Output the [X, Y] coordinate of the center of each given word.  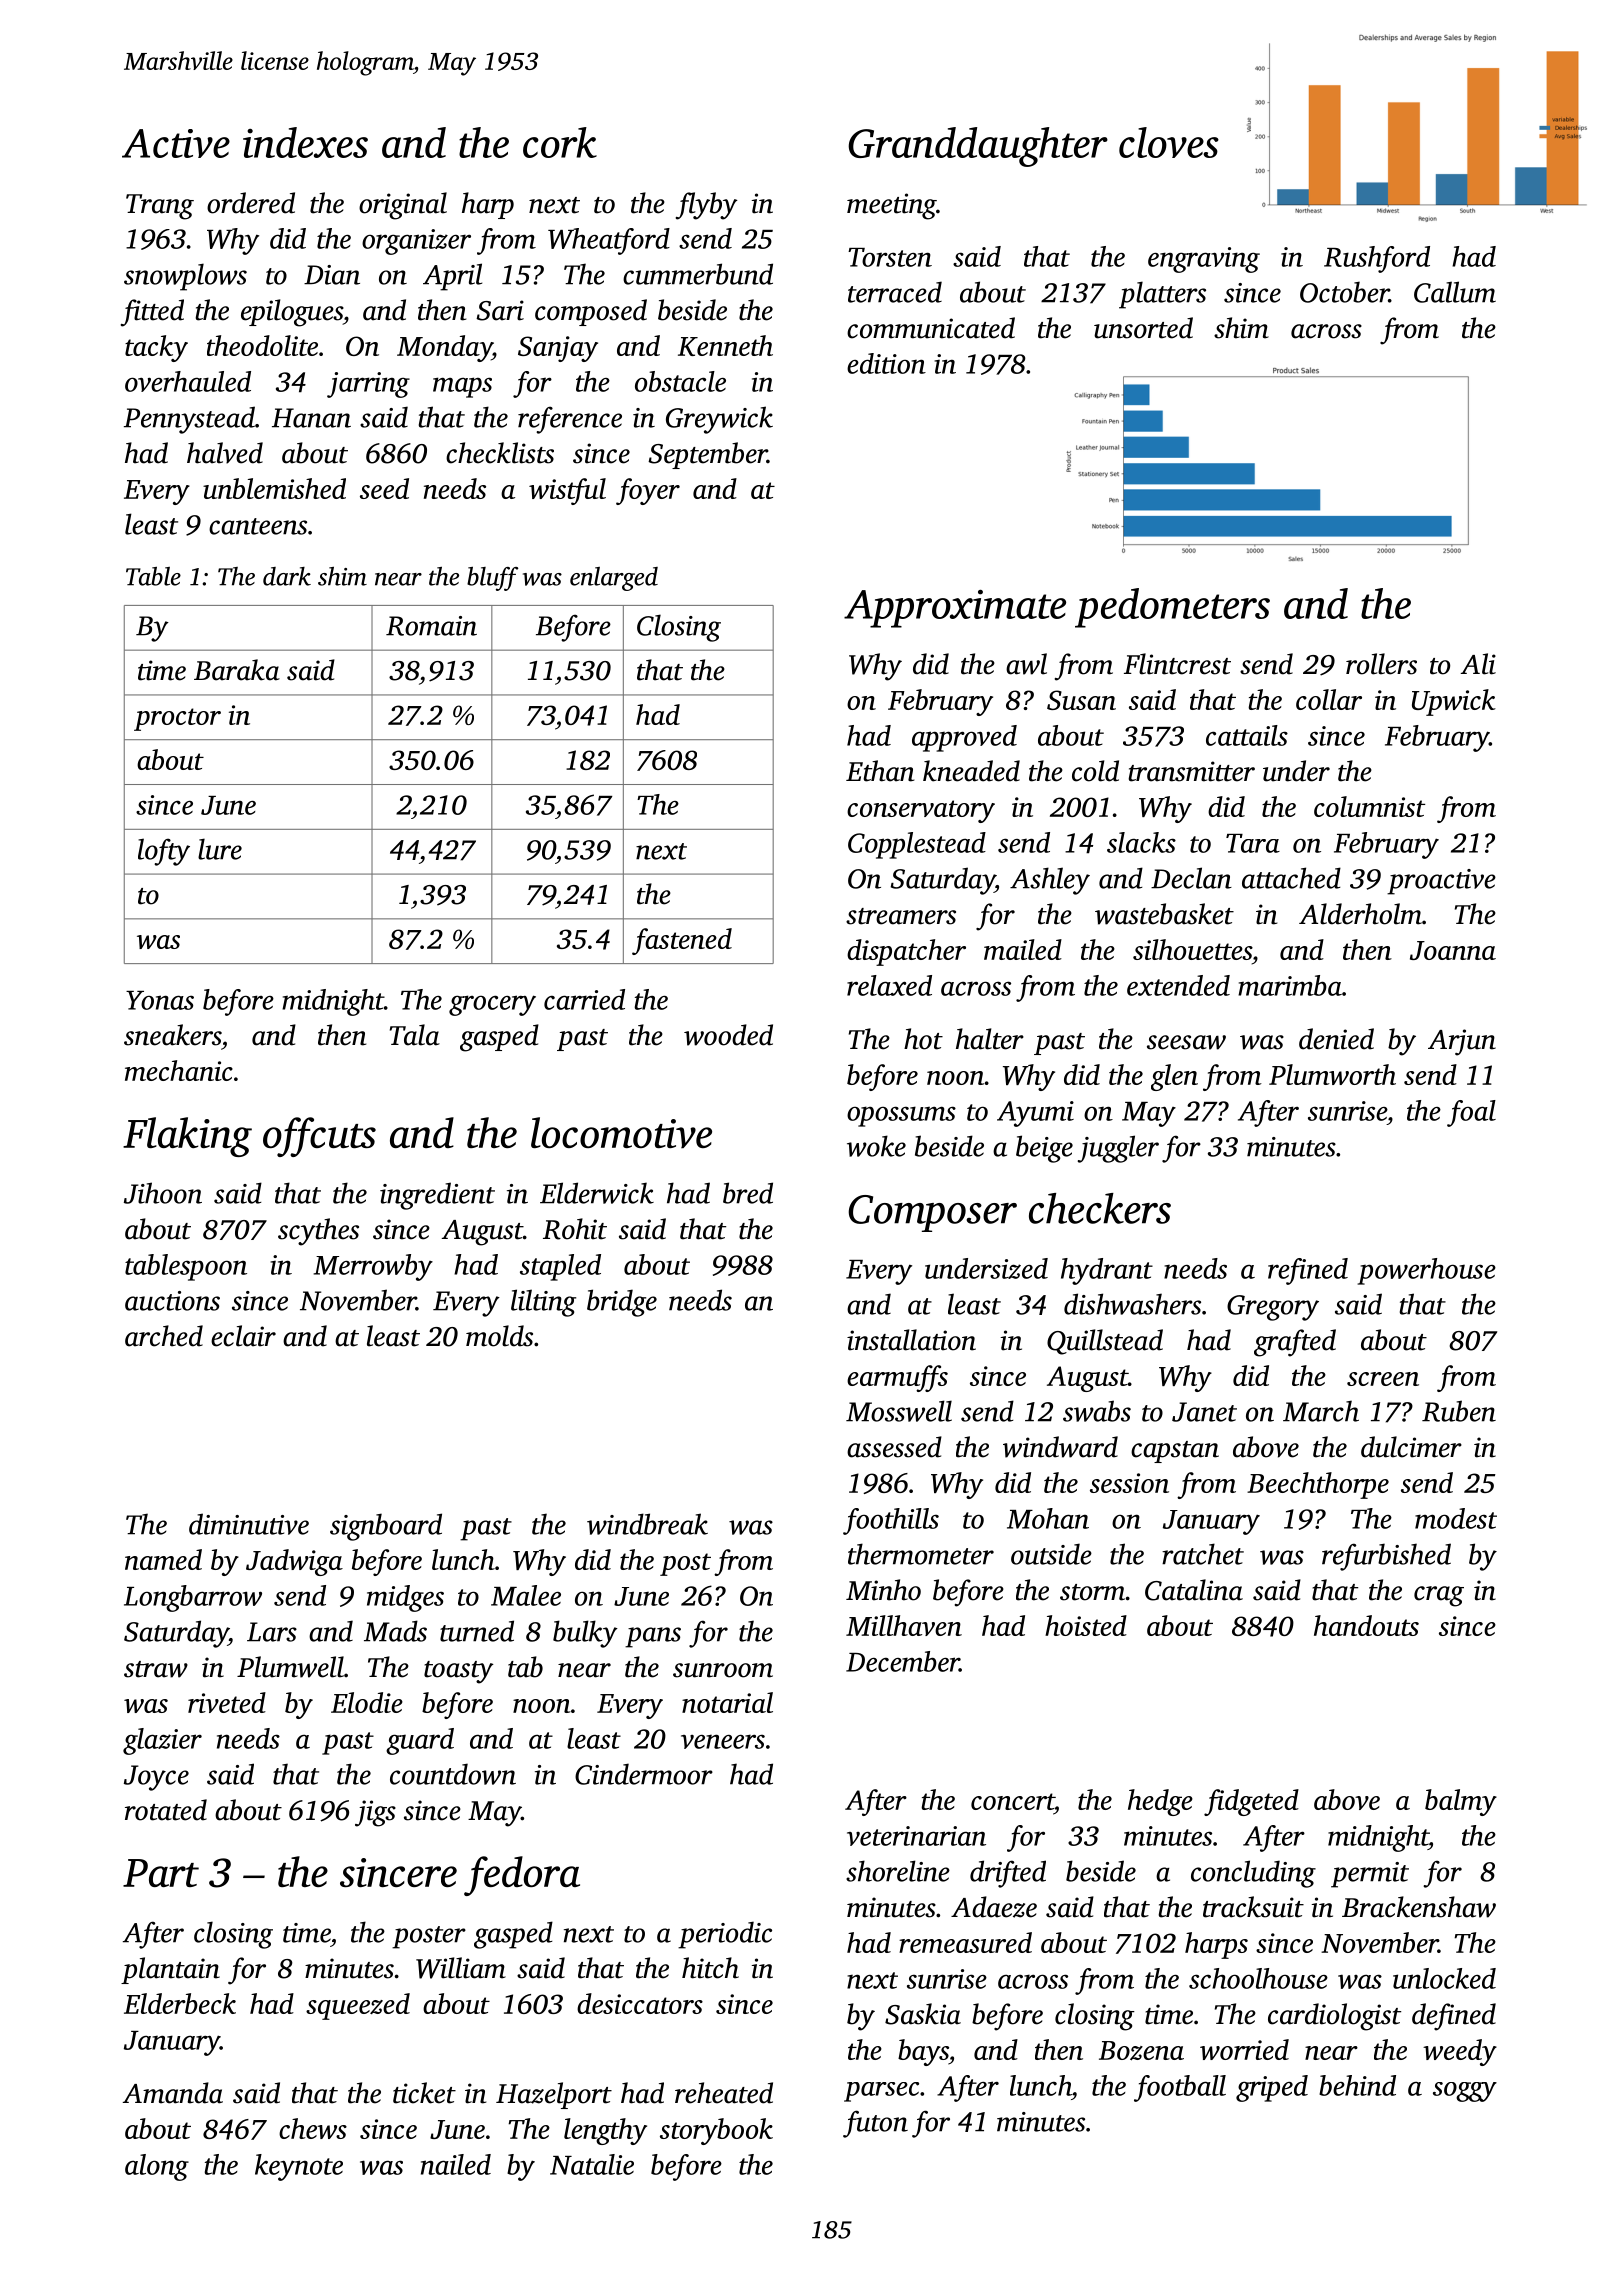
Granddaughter [978, 147]
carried [584, 999]
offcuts [319, 1137]
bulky [585, 1634]
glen [1174, 1077]
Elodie [367, 1702]
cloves [1169, 142]
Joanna [1453, 950]
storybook [716, 2131]
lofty [164, 852]
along [157, 2167]
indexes [305, 142]
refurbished [1386, 1557]
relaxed [889, 985]
